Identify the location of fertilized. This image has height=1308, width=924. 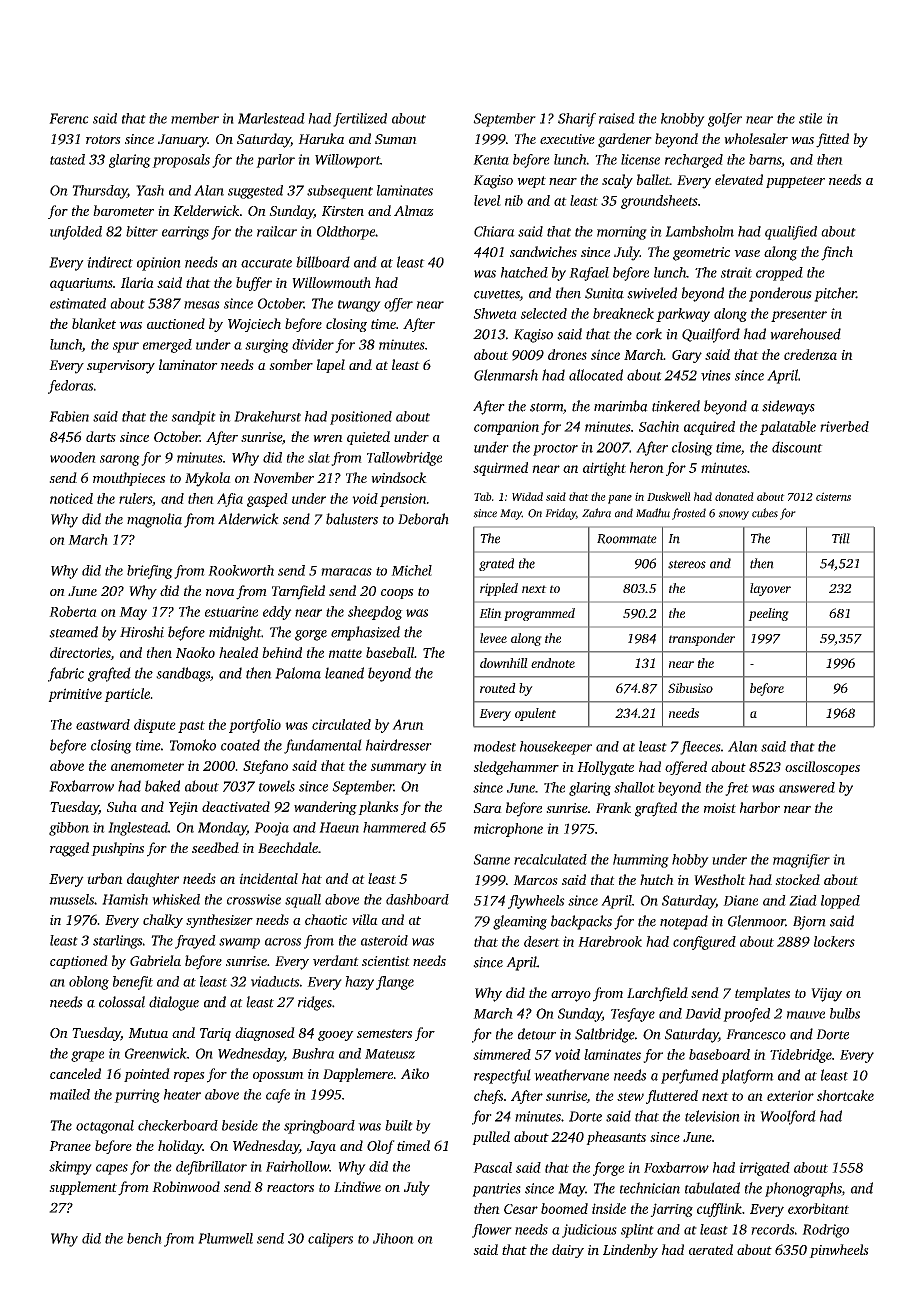
(360, 120).
